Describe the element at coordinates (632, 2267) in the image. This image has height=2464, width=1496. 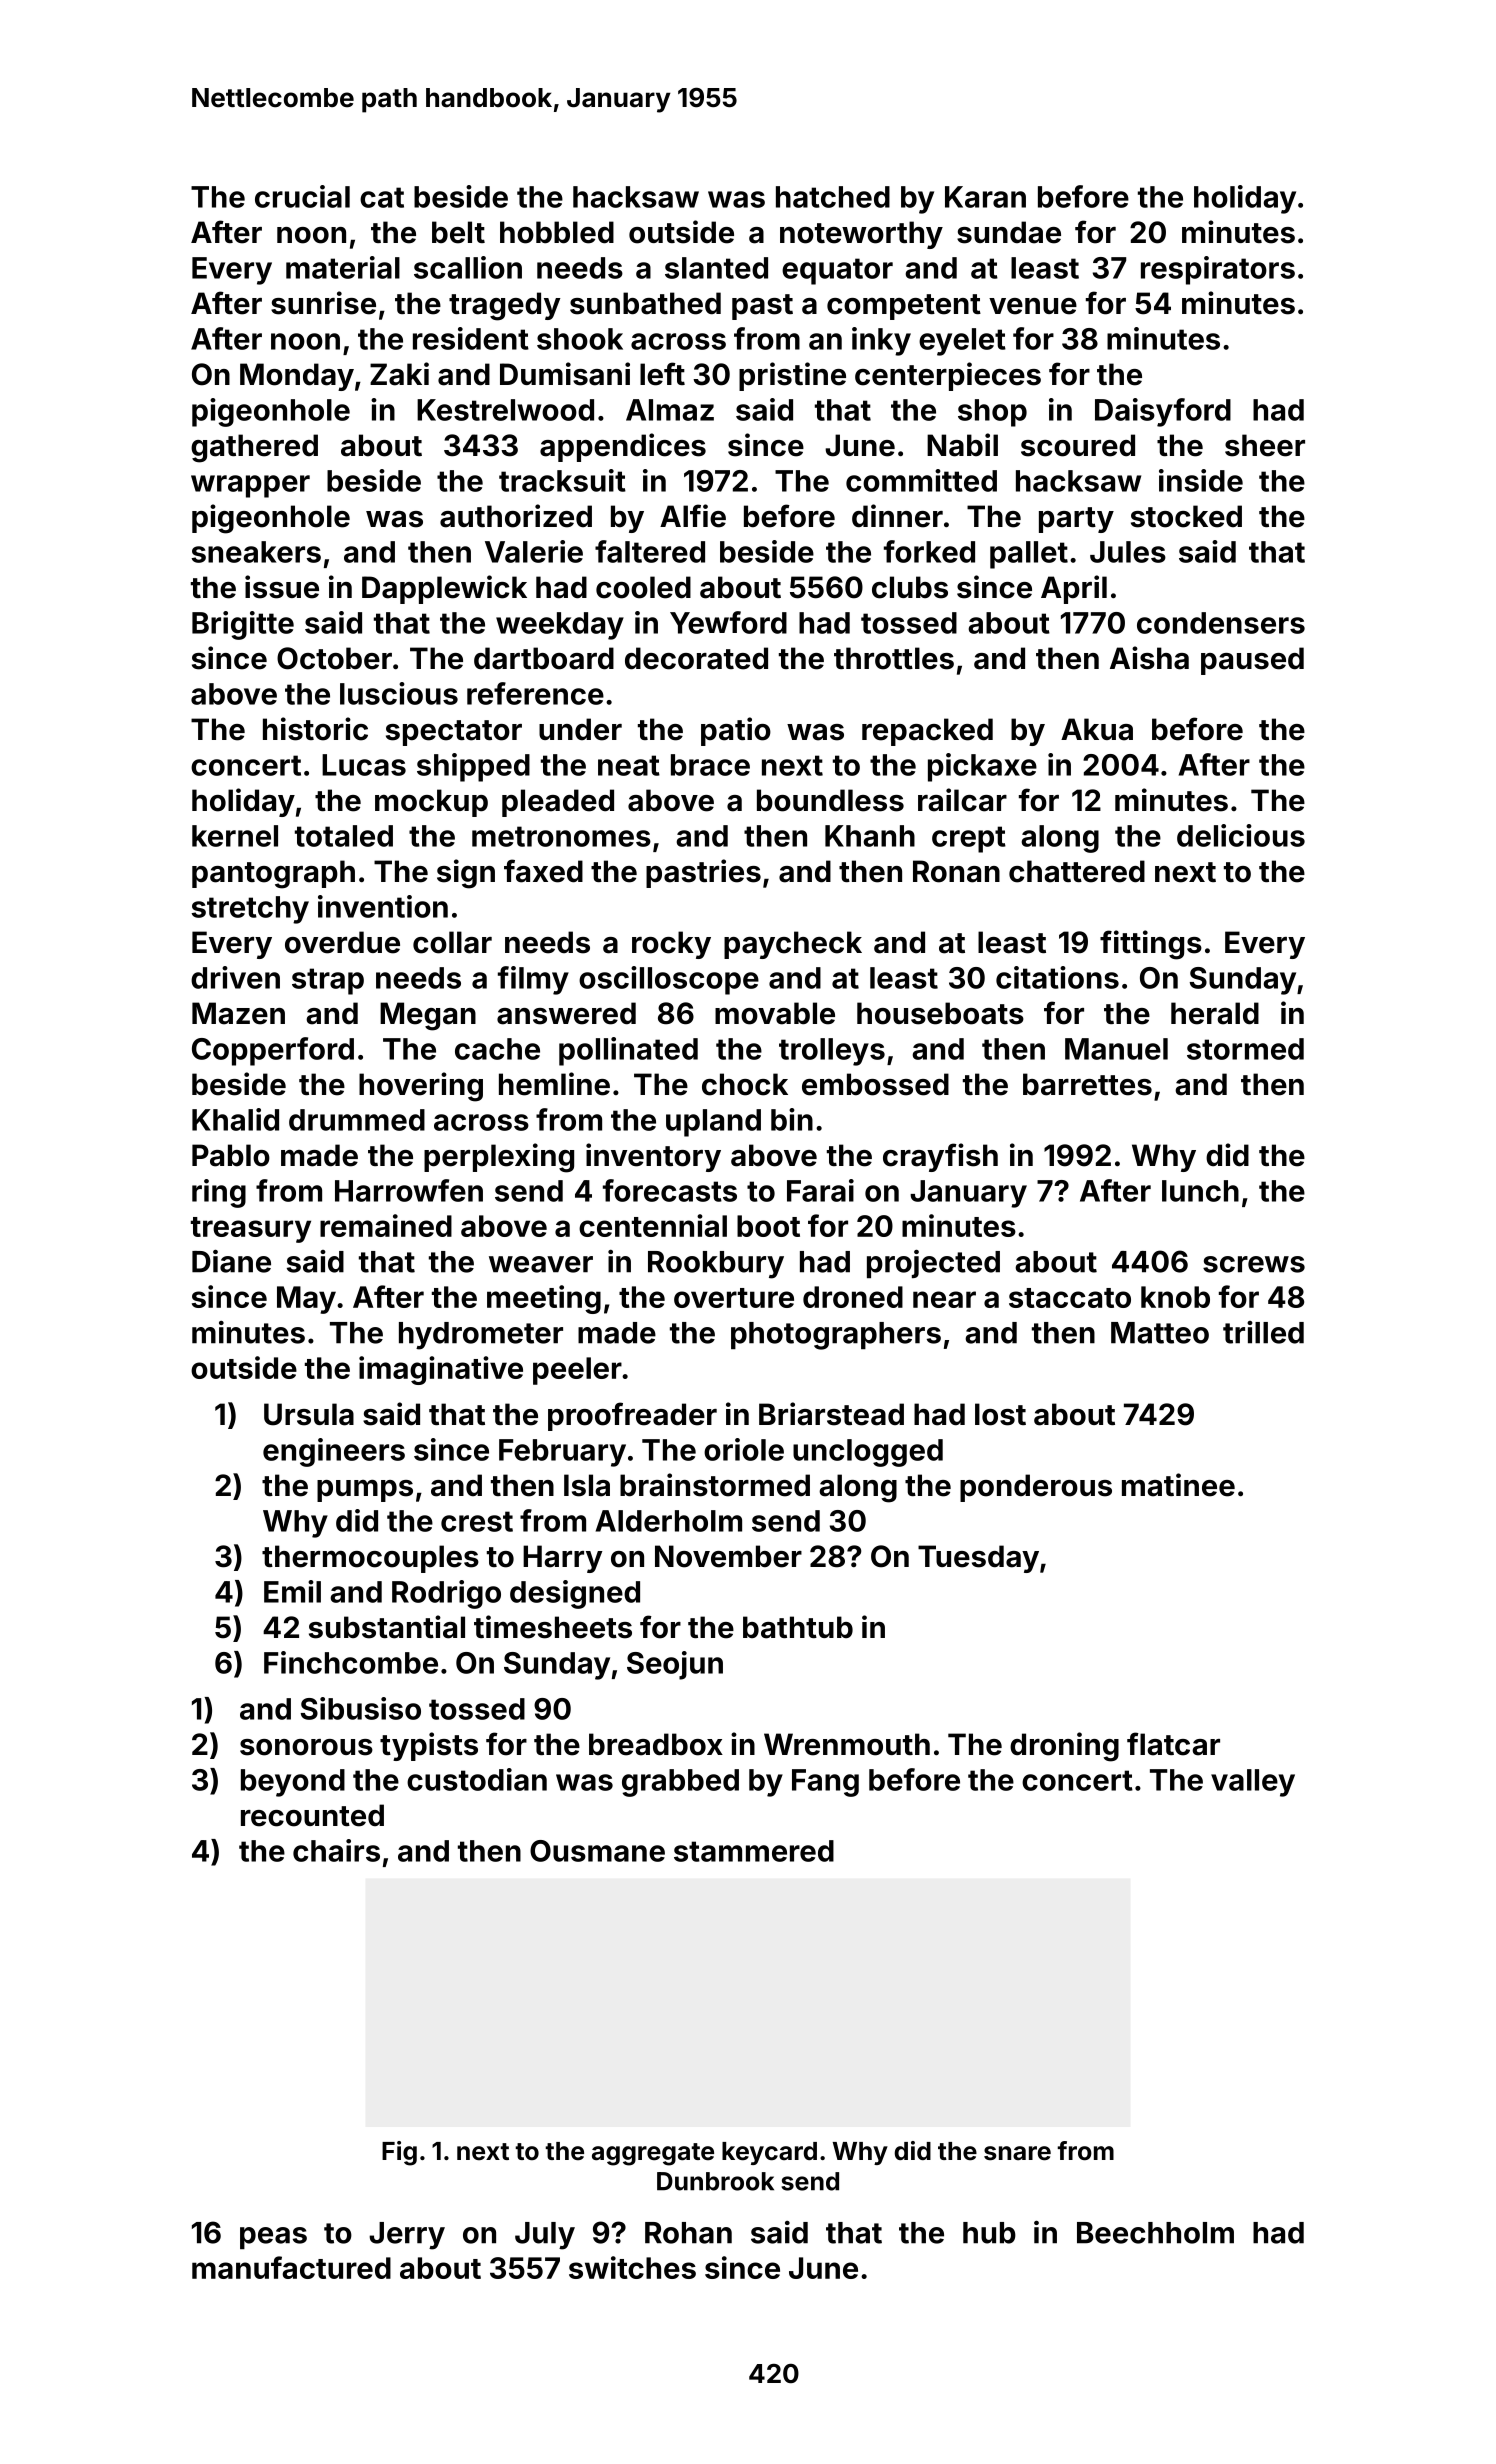
I see `switches` at that location.
